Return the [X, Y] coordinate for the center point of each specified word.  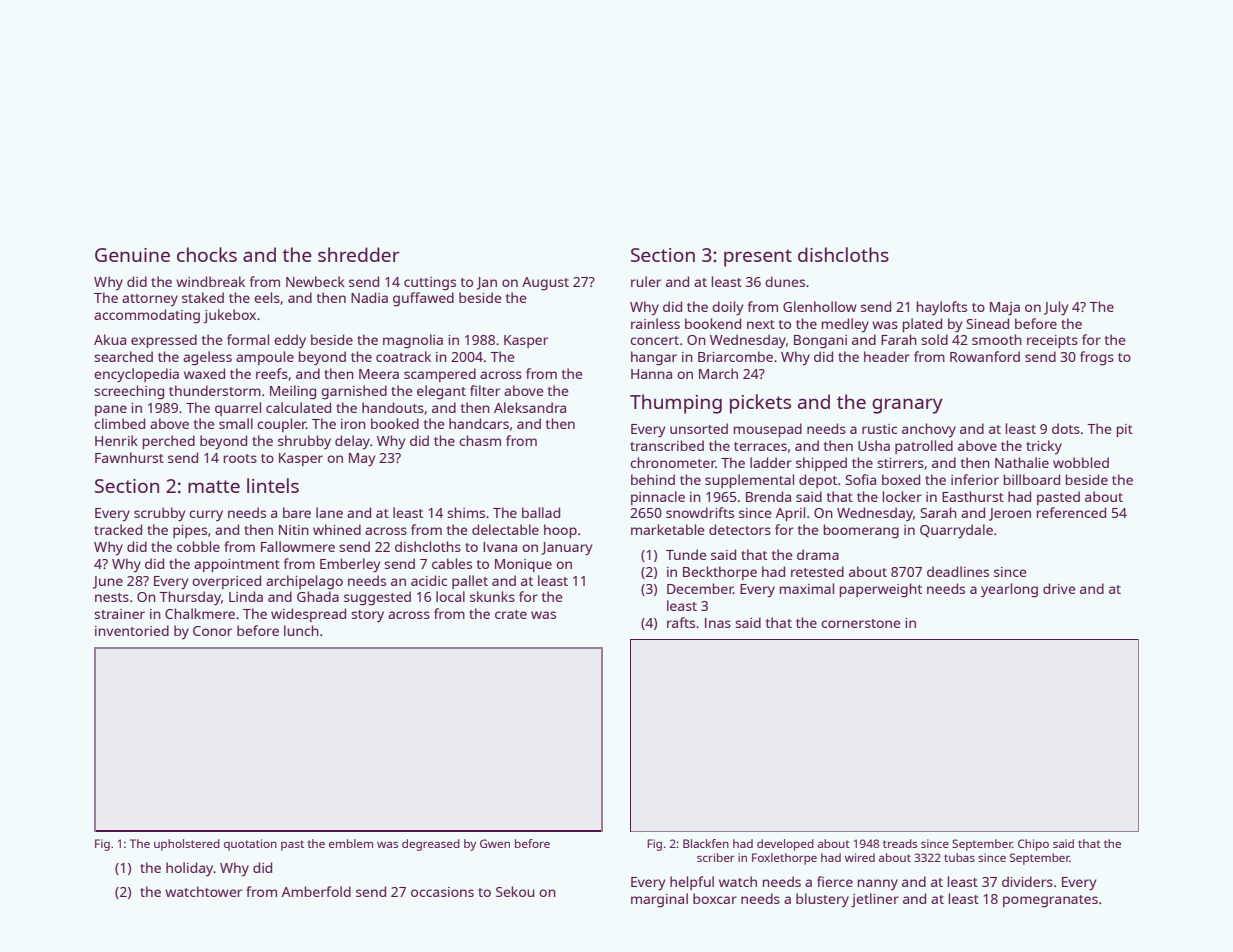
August [545, 284]
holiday [190, 869]
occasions [442, 892]
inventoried [132, 630]
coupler [281, 425]
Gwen [495, 843]
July [1056, 308]
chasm [480, 440]
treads [900, 843]
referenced [1071, 512]
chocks [207, 254]
